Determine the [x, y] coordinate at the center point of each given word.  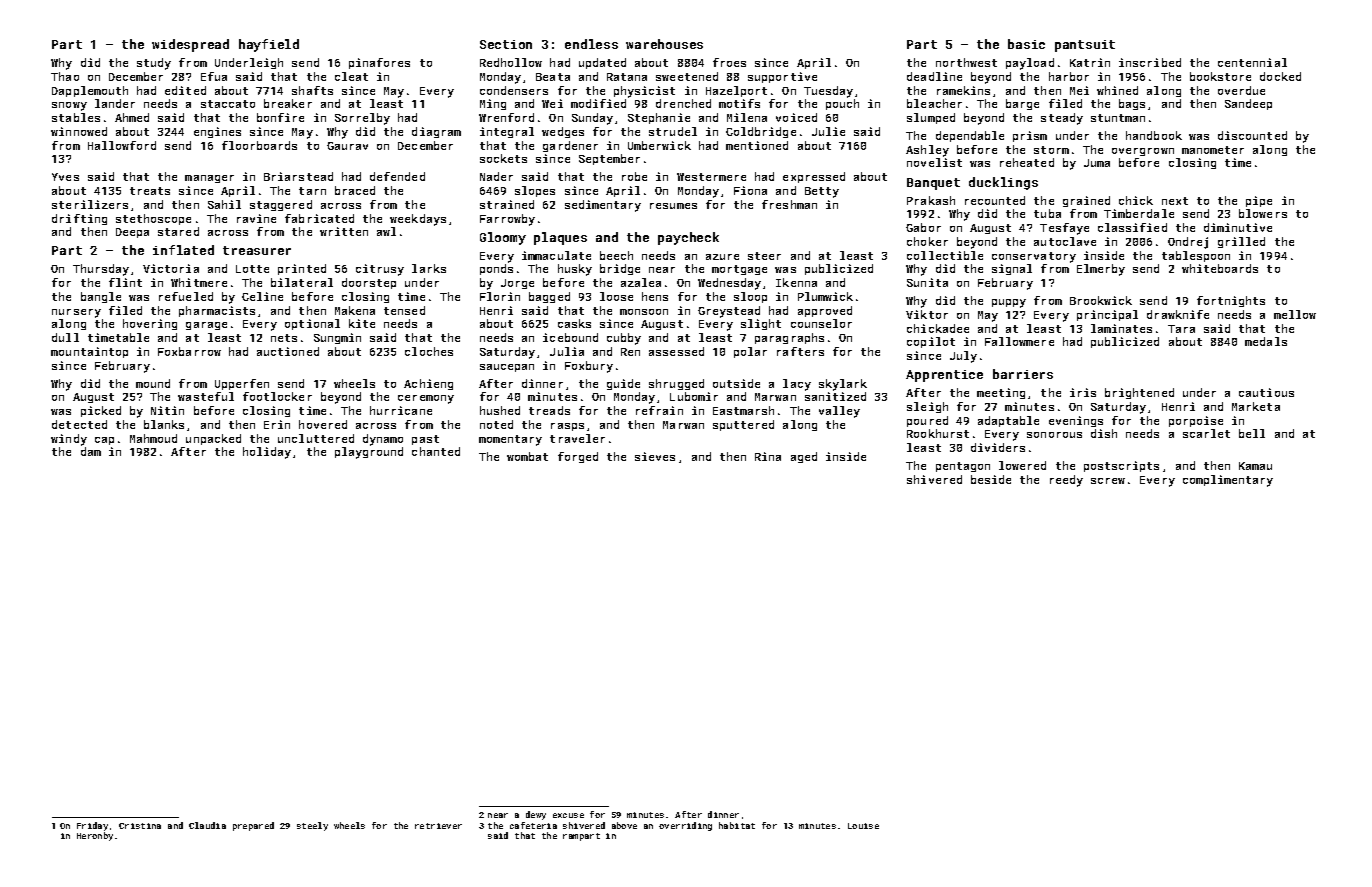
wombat [527, 456]
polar [750, 352]
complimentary [1228, 481]
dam [91, 451]
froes [729, 62]
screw [1108, 481]
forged [578, 457]
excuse [568, 815]
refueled [186, 296]
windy [69, 440]
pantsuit [1085, 46]
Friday [92, 826]
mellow [1295, 314]
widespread [190, 45]
